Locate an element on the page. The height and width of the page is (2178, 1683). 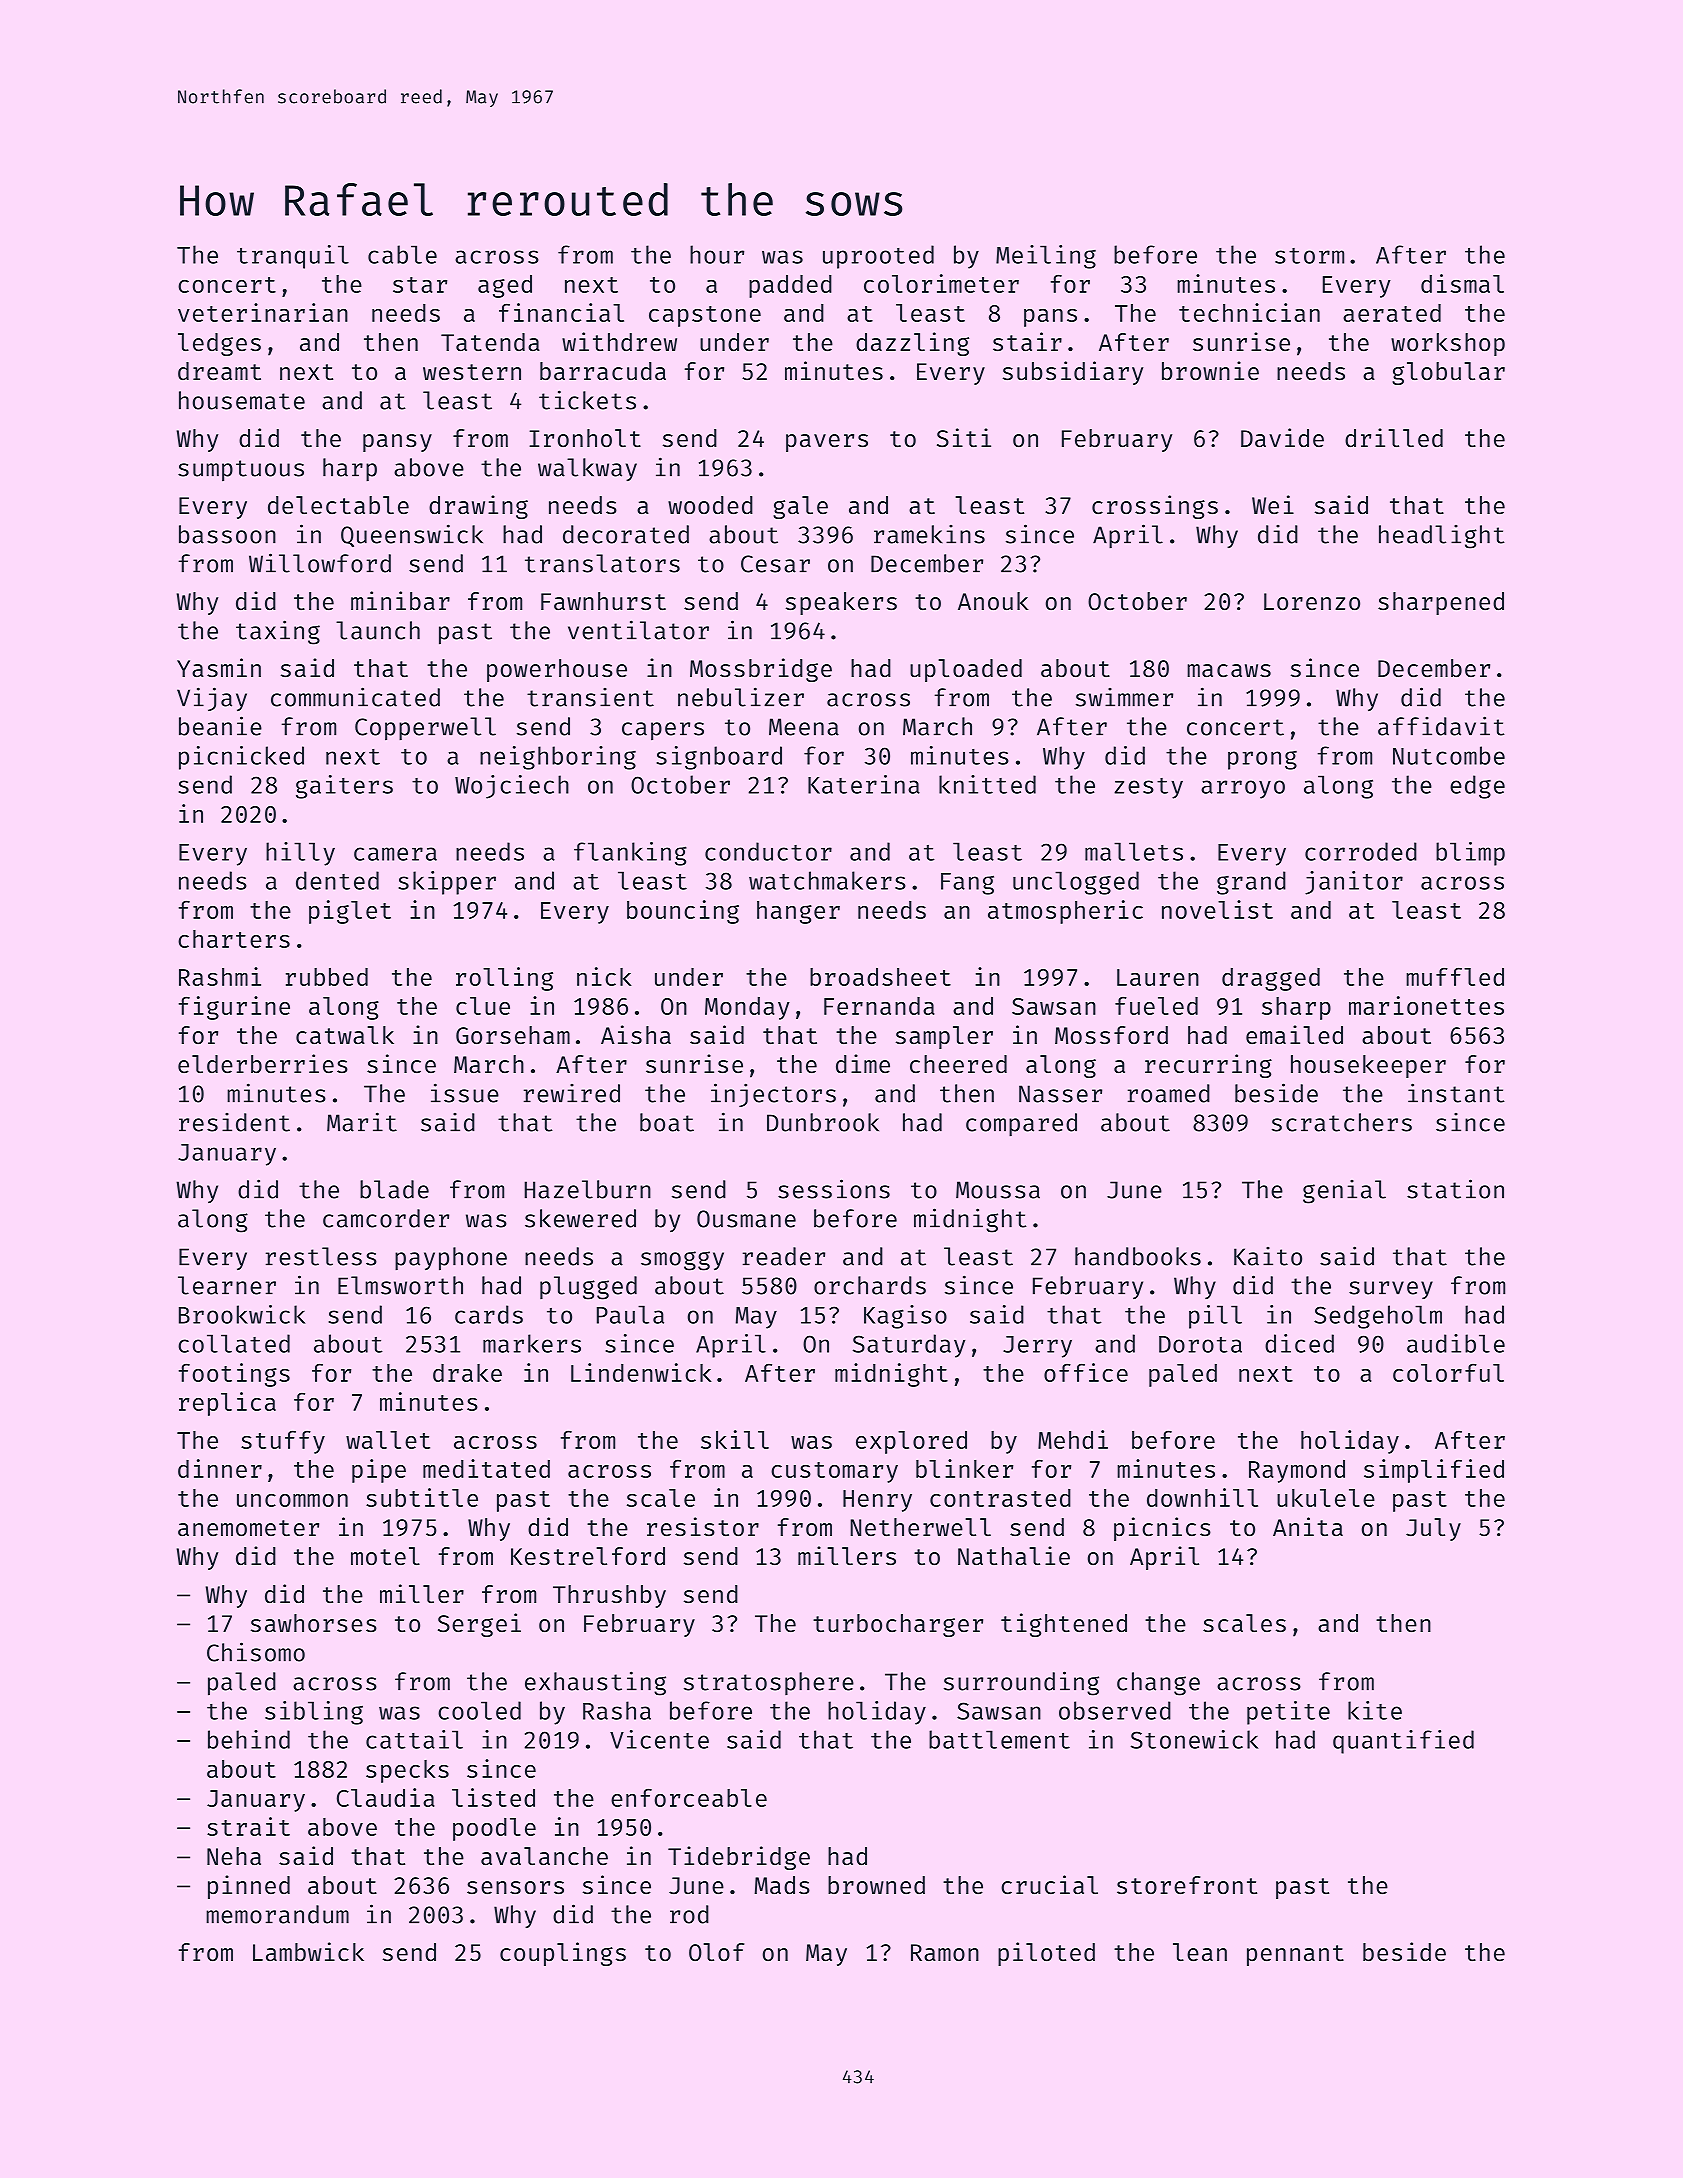
cattail is located at coordinates (414, 1739).
